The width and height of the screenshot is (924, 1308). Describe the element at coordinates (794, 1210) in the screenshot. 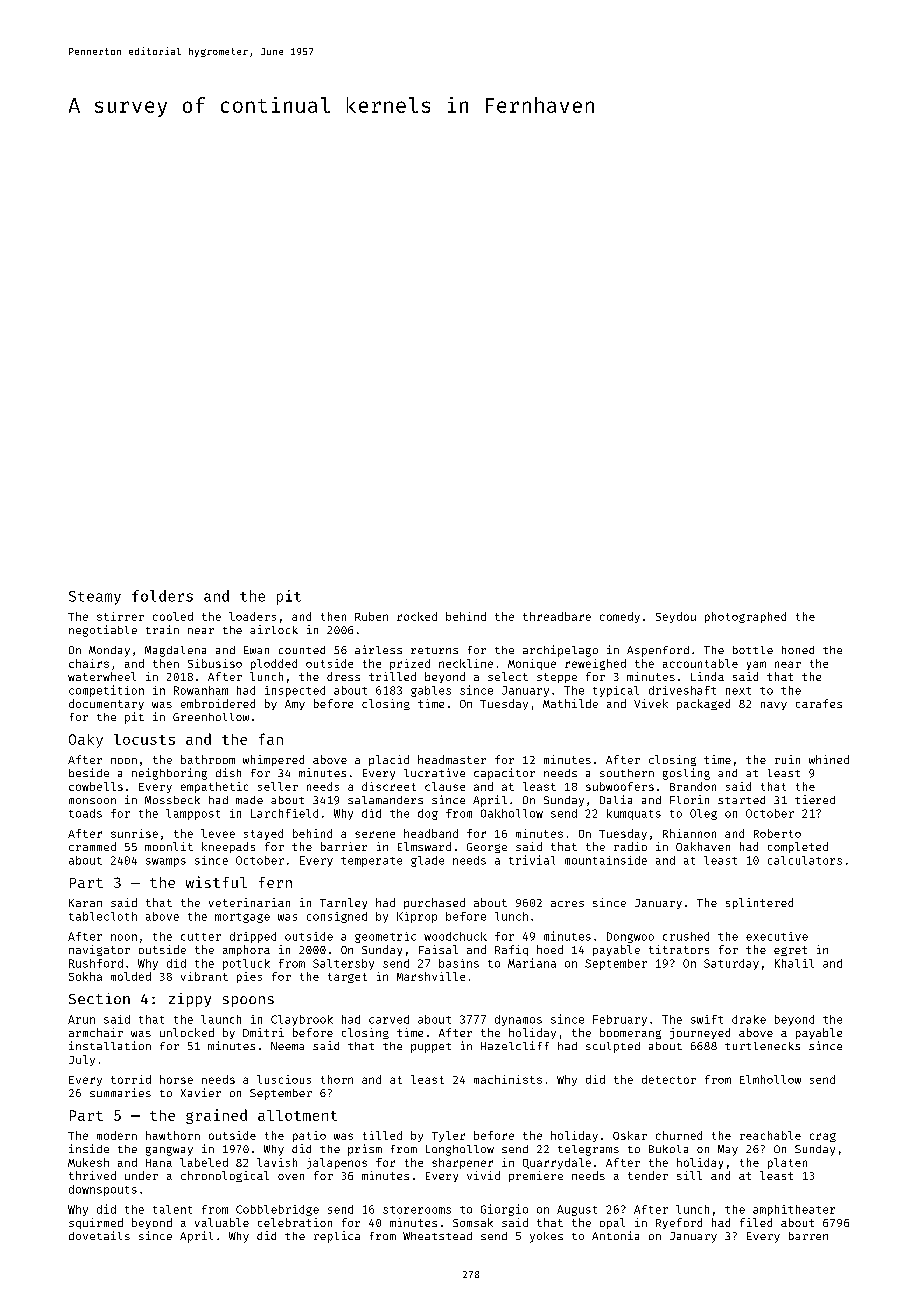

I see `amphitheater` at that location.
